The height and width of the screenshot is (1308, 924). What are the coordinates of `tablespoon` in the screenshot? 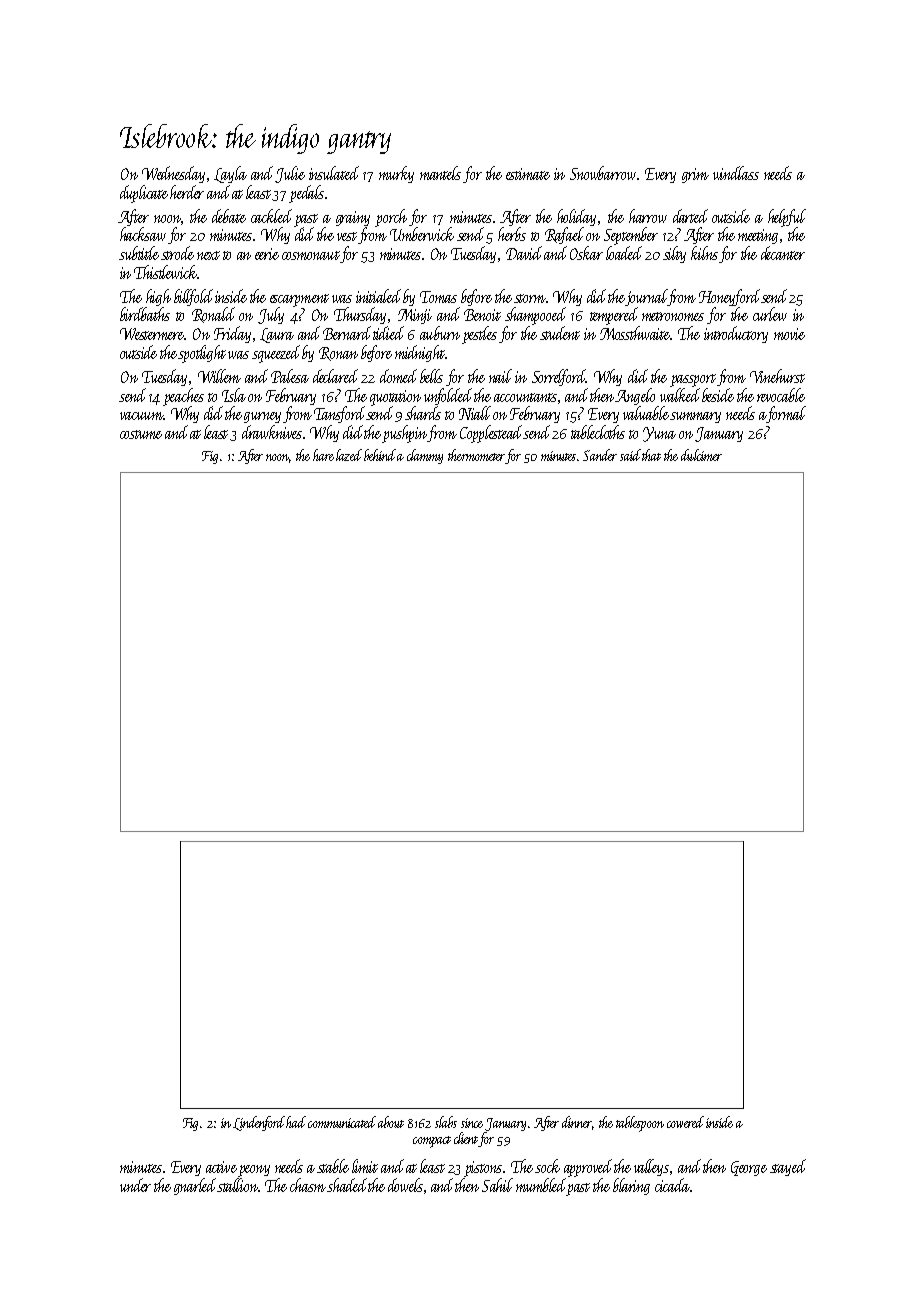 It's located at (640, 1124).
